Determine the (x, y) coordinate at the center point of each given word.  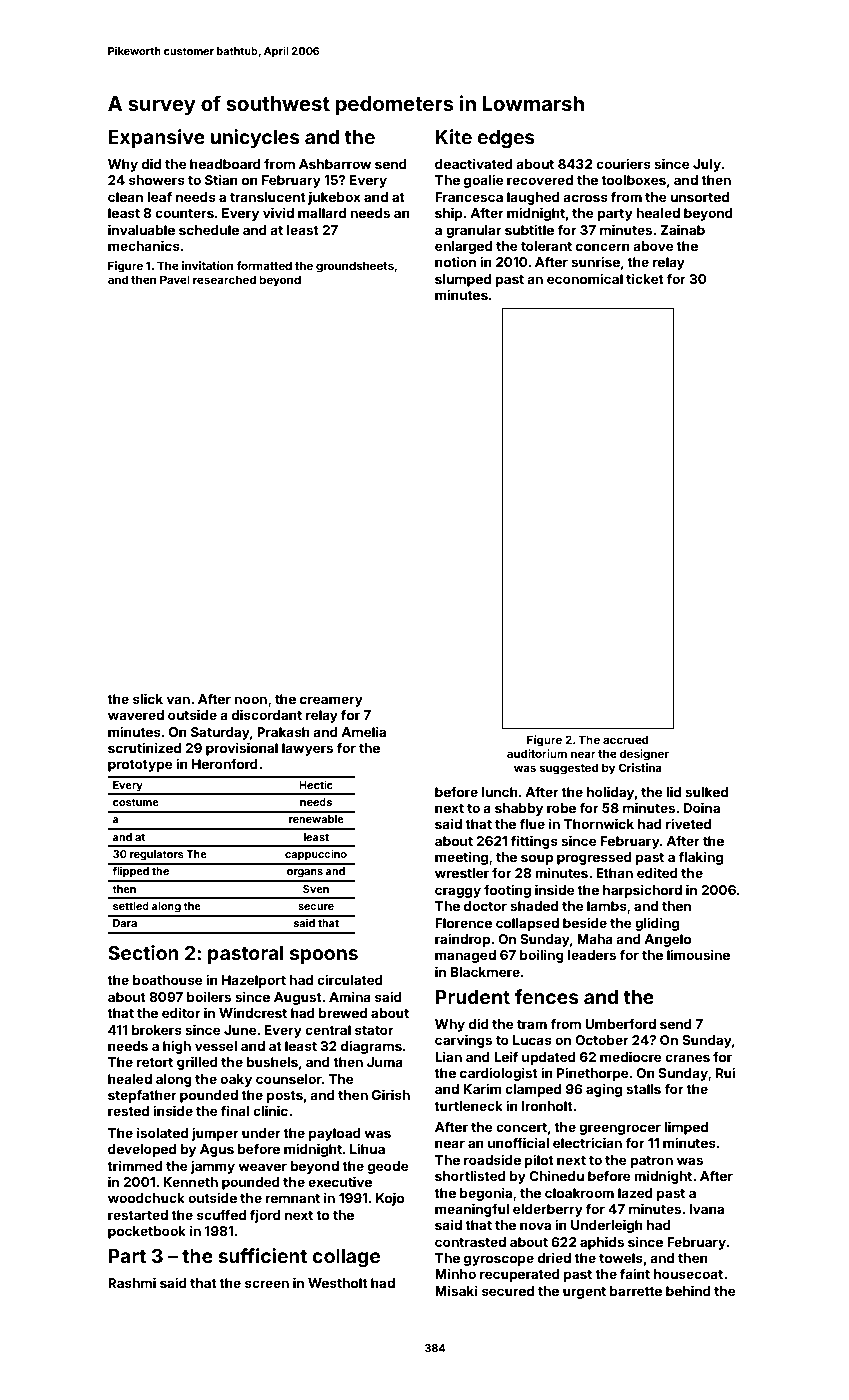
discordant (267, 714)
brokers (157, 1030)
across (586, 198)
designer (644, 755)
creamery (331, 701)
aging (604, 1090)
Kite (454, 136)
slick (148, 698)
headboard (225, 164)
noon (251, 700)
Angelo (667, 940)
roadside (492, 1159)
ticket (645, 278)
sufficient (262, 1255)
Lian (448, 1056)
